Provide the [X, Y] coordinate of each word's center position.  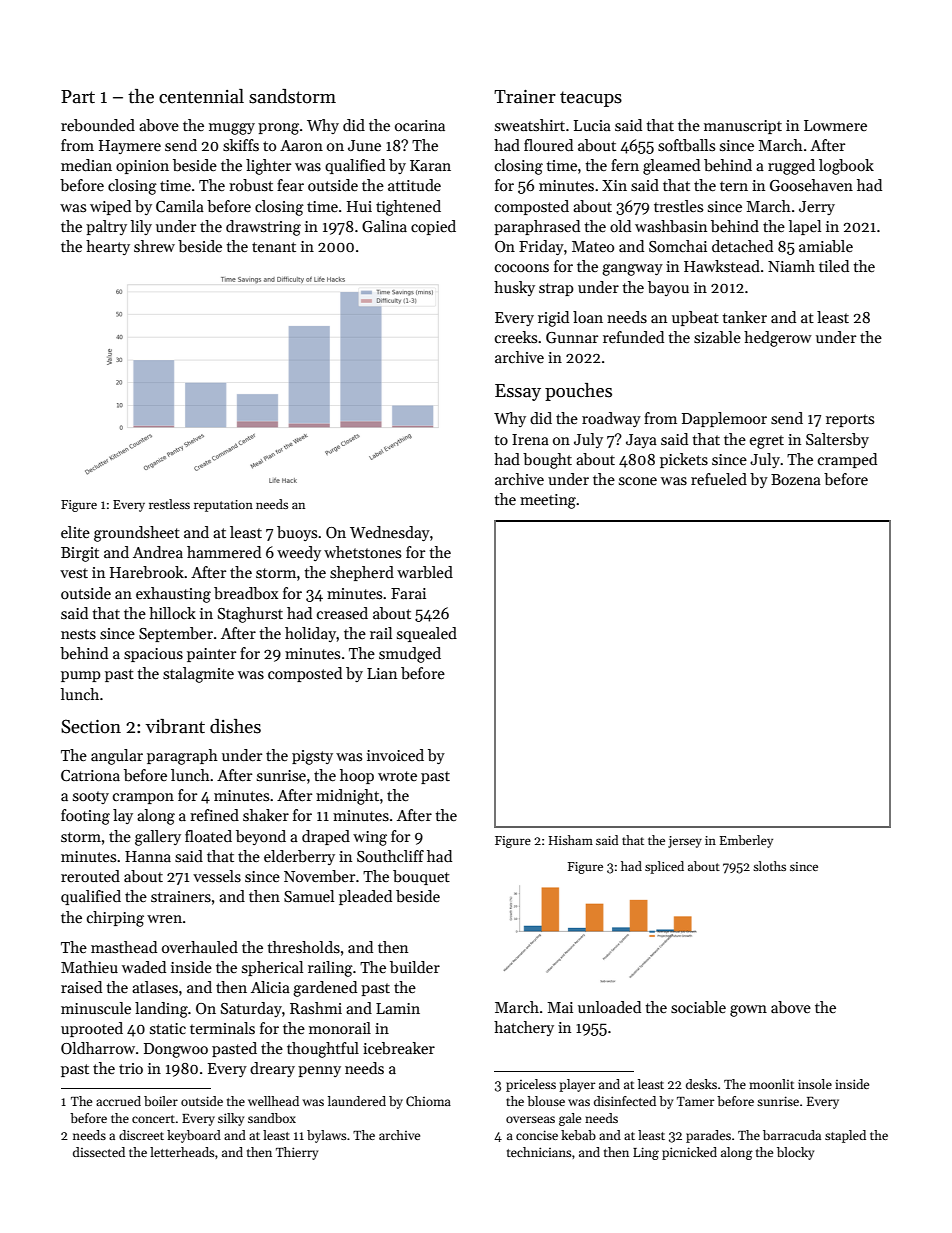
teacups [591, 99]
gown [748, 1011]
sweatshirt [530, 125]
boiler [161, 1101]
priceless [531, 1085]
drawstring [263, 228]
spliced [664, 867]
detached [742, 246]
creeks [516, 337]
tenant [274, 247]
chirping [115, 919]
